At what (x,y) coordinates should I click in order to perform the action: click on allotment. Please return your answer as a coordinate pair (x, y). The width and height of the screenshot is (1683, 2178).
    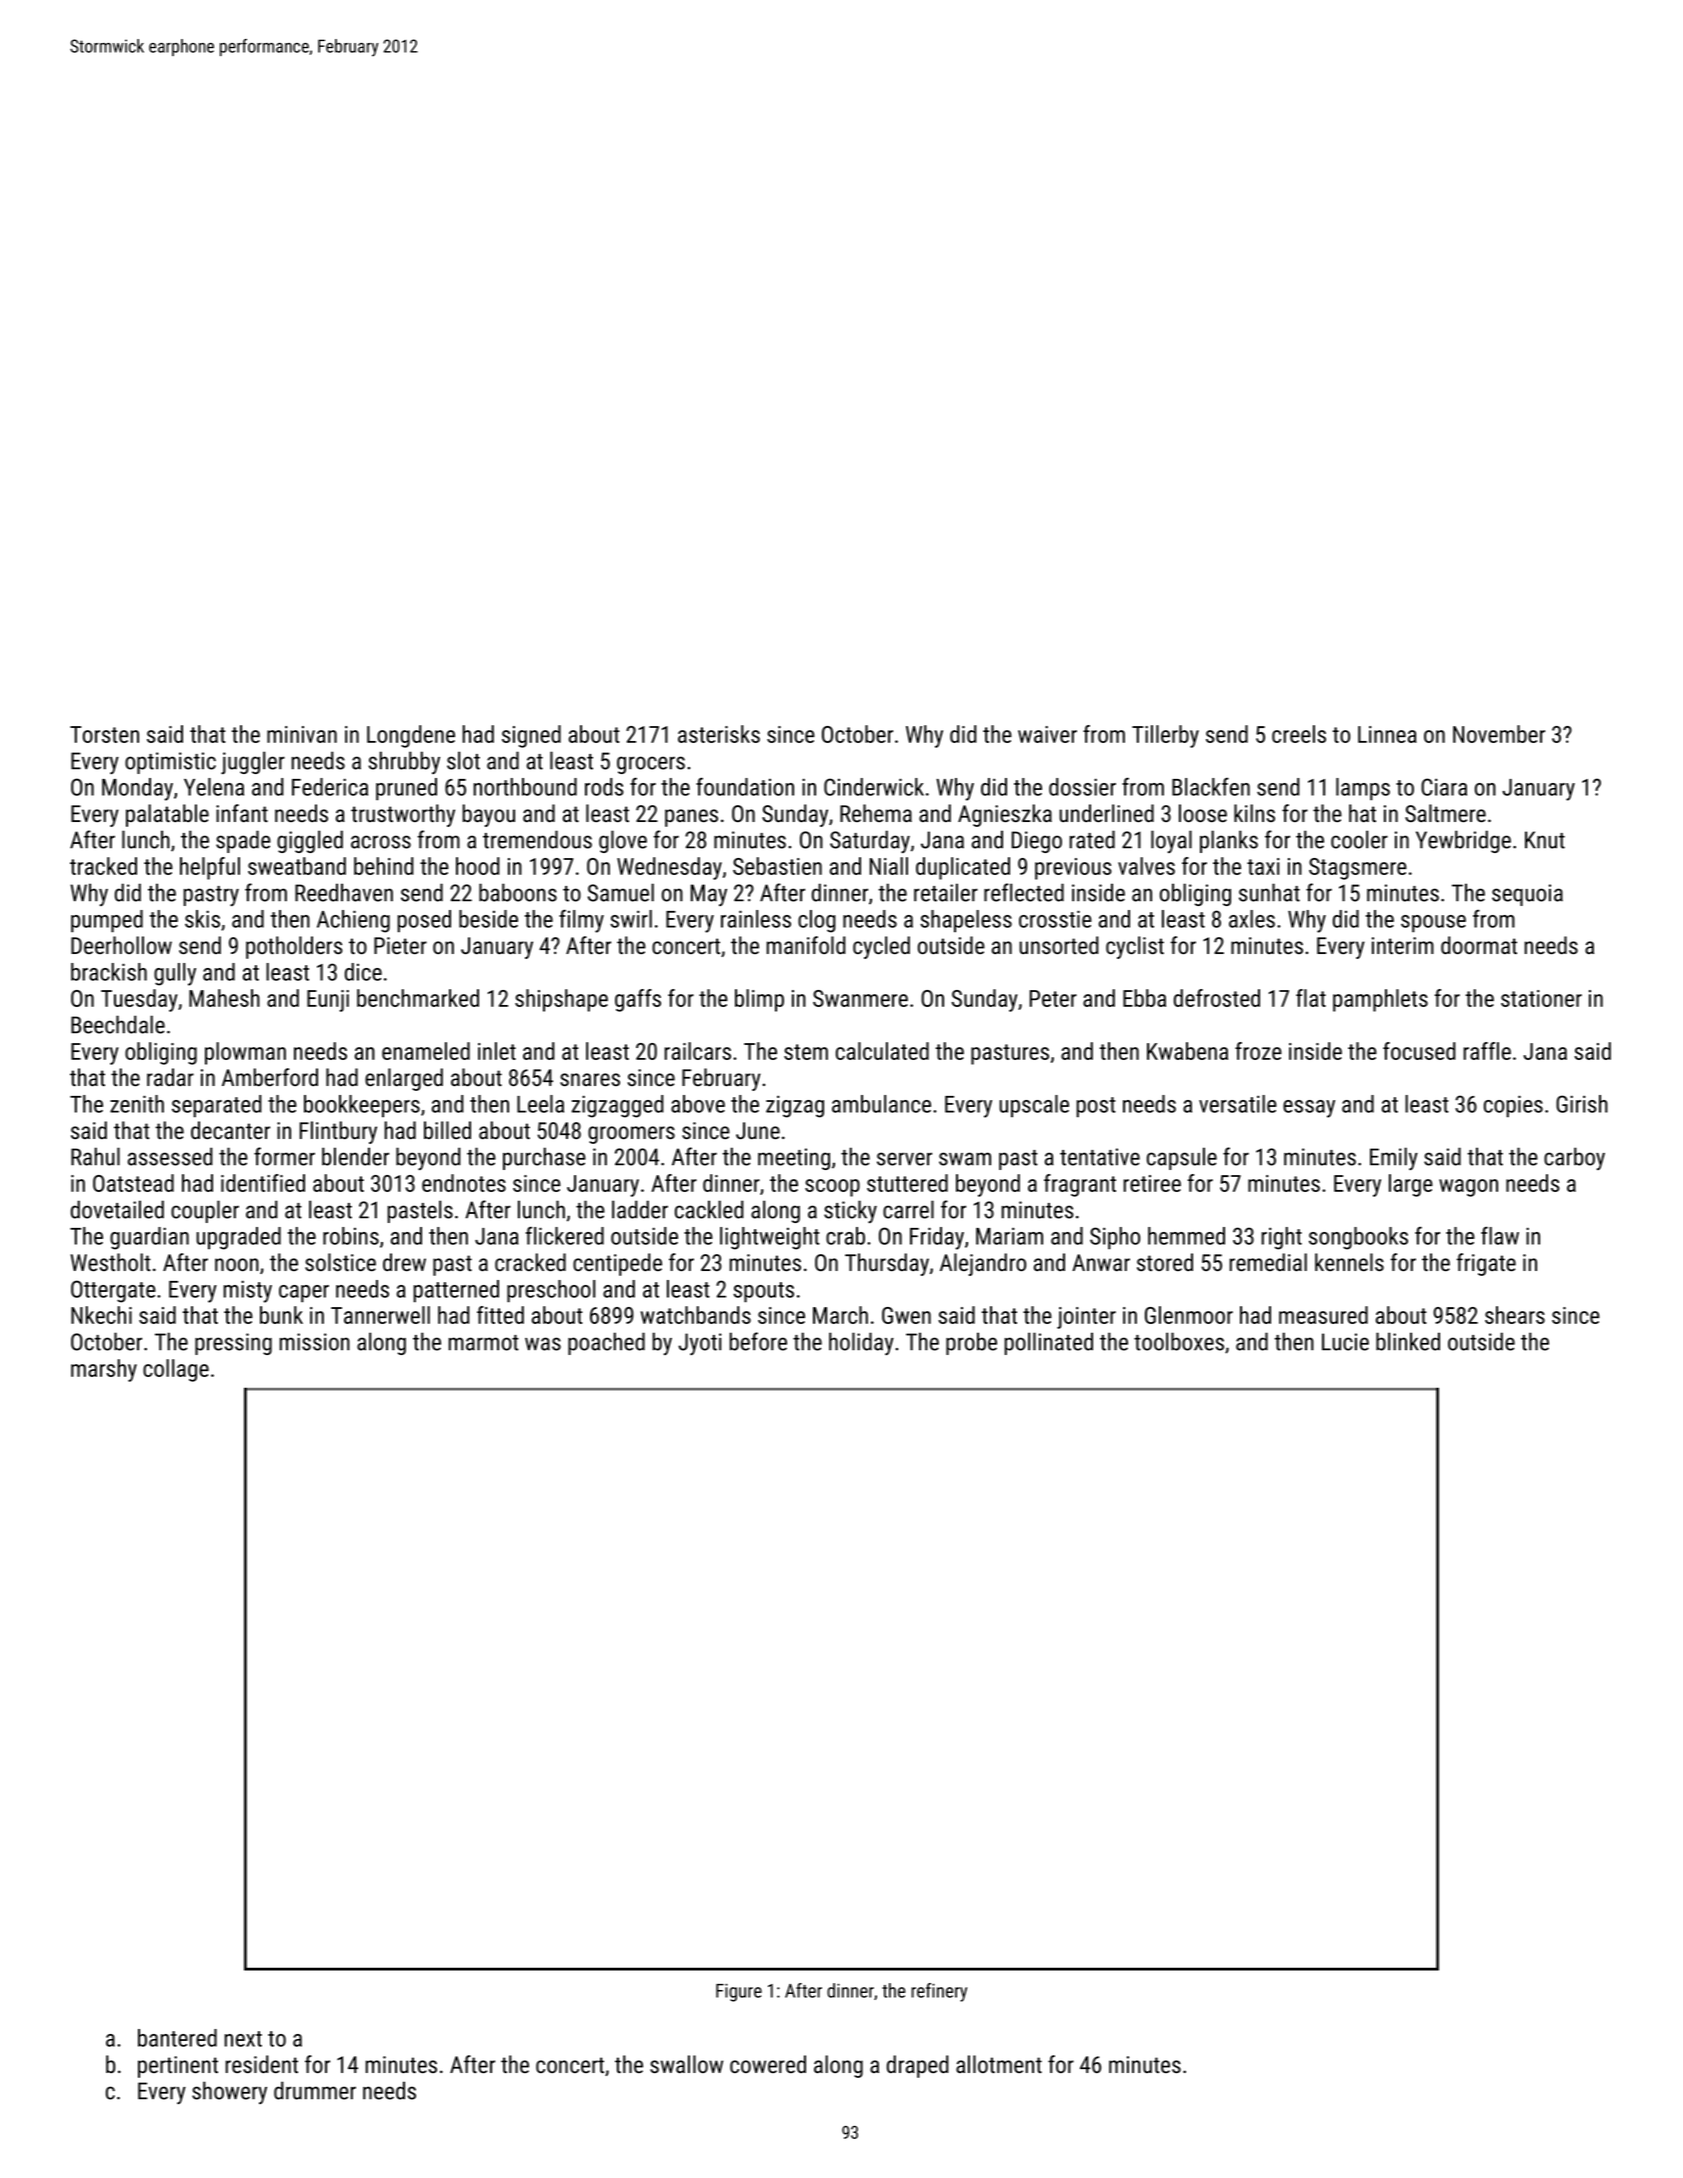
    Looking at the image, I should click on (999, 2064).
